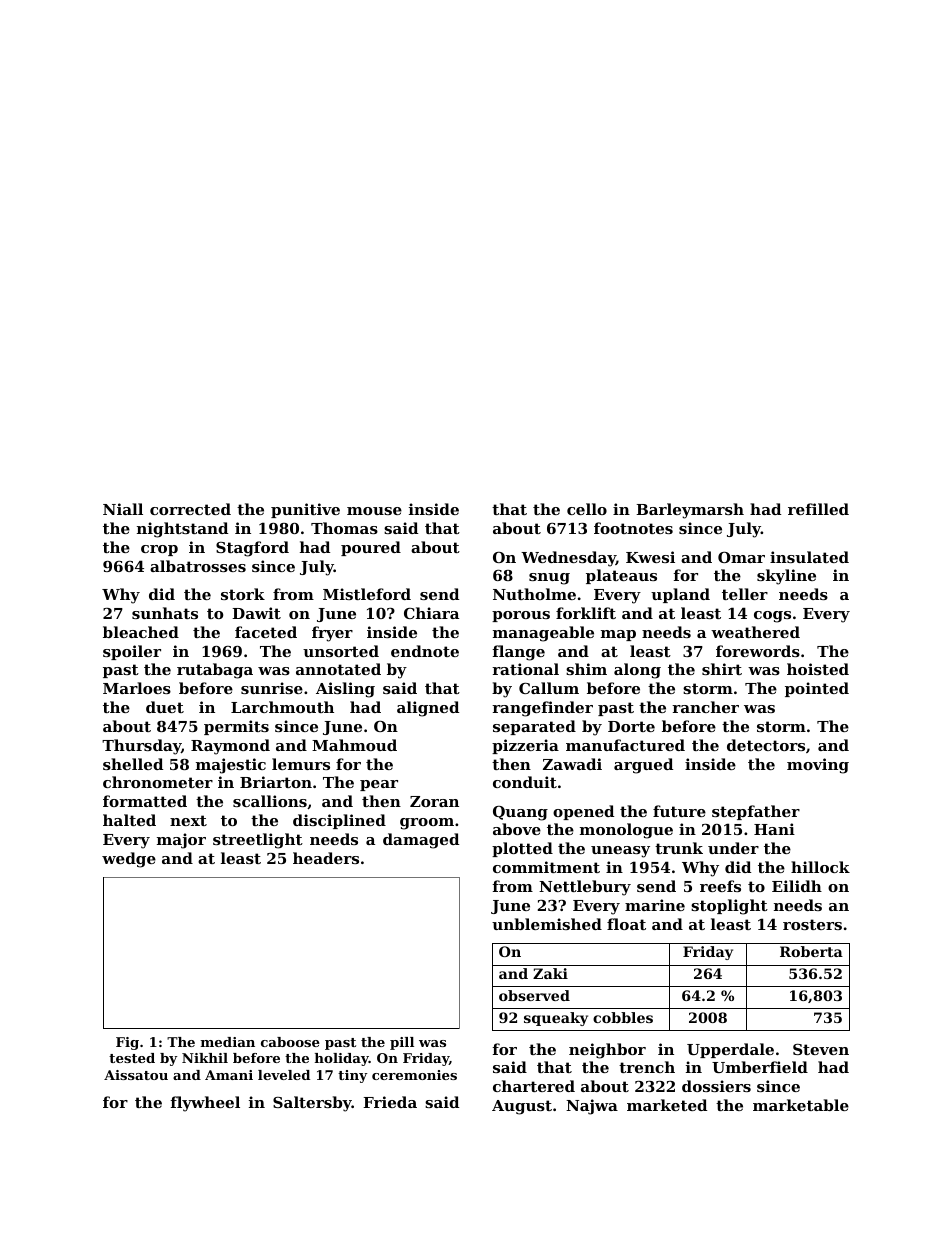 The image size is (952, 1233). I want to click on cogs, so click(772, 617).
